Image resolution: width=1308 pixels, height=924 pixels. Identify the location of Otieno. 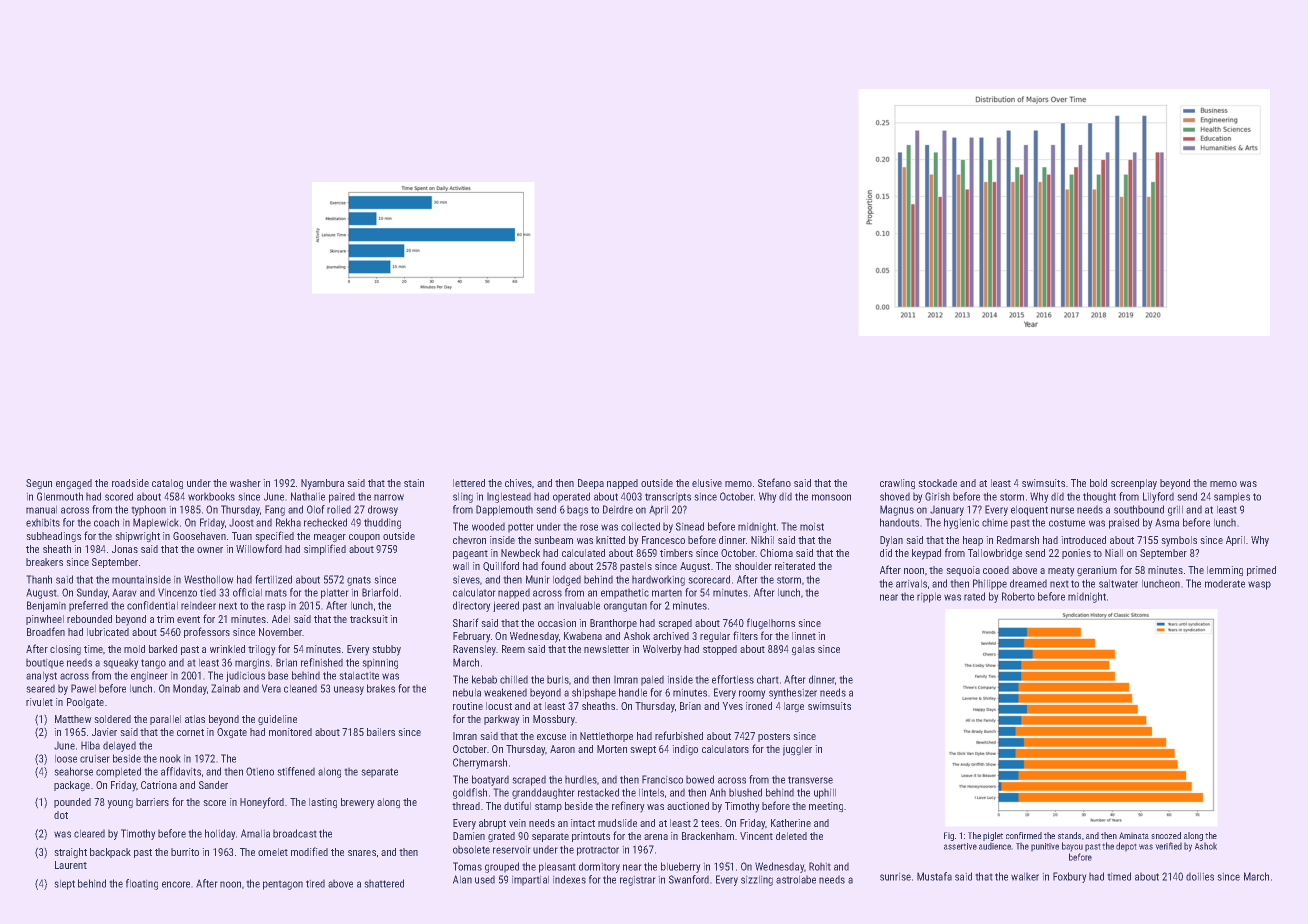
(260, 771).
